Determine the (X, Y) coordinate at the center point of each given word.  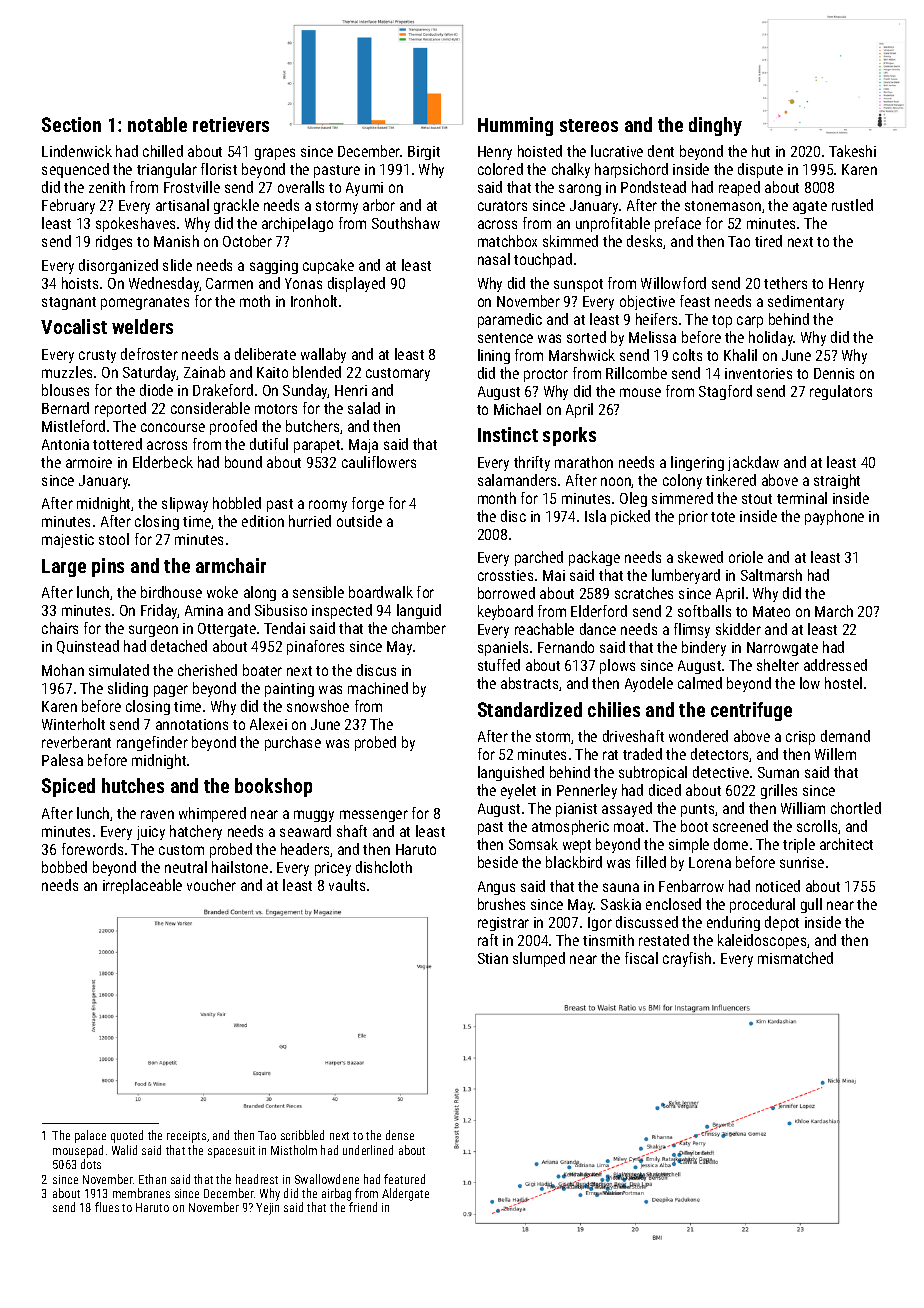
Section (71, 124)
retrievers (231, 124)
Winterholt (73, 724)
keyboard (505, 612)
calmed (700, 683)
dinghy (715, 126)
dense (400, 1135)
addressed (835, 665)
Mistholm (294, 1150)
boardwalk (381, 592)
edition (263, 521)
